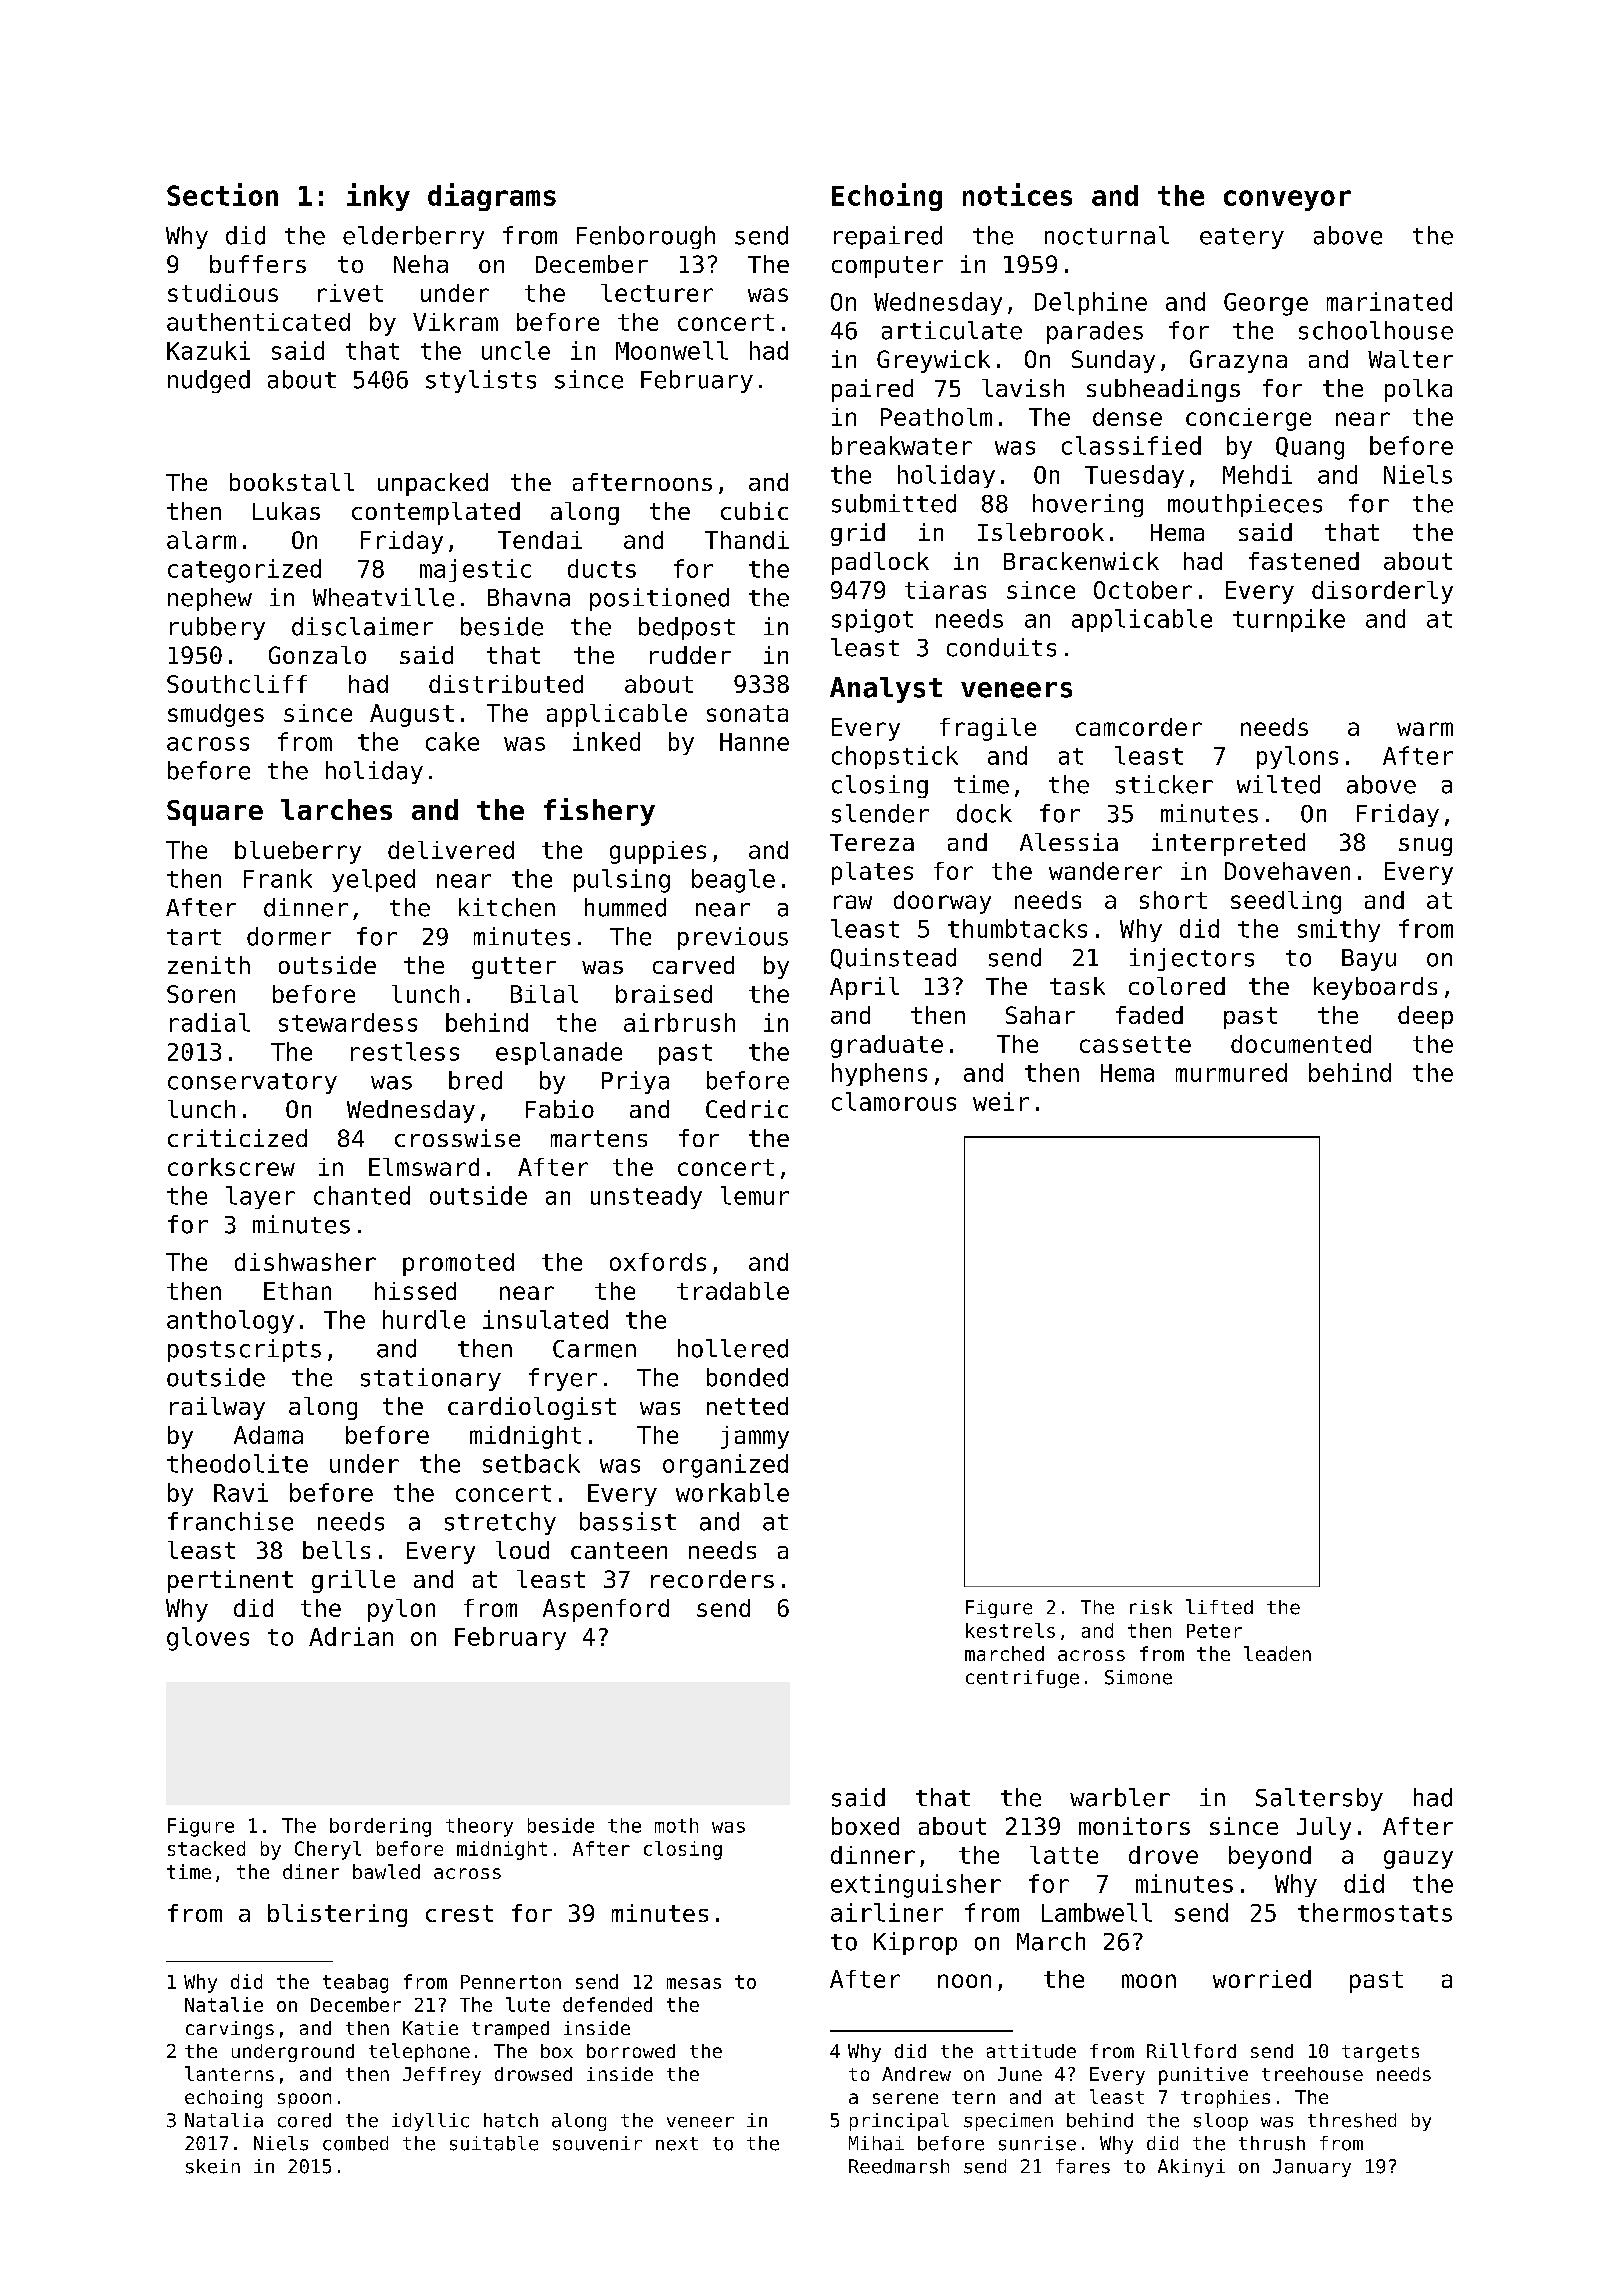  Describe the element at coordinates (412, 715) in the image. I see `August` at that location.
